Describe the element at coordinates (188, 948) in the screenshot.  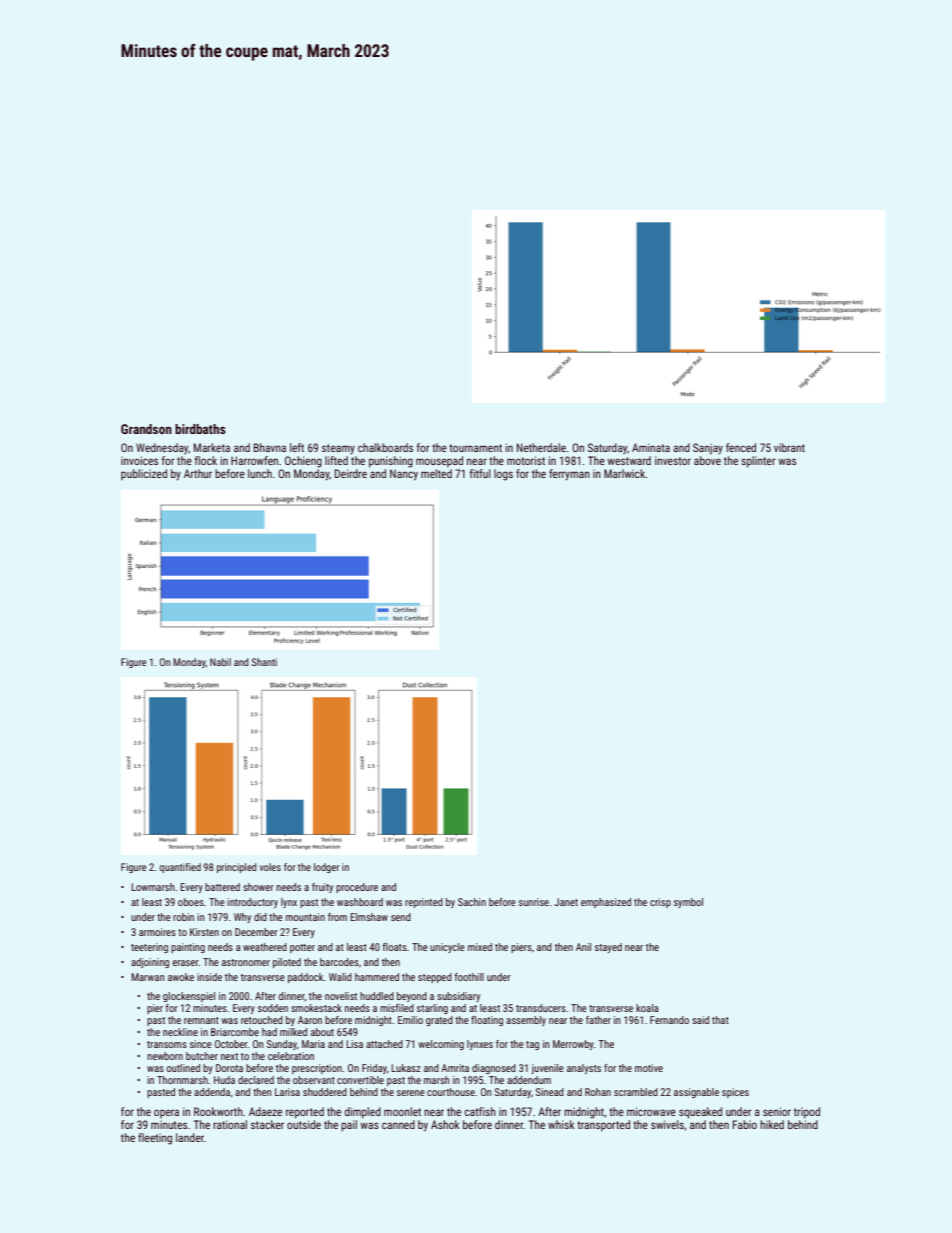
I see `painting` at that location.
